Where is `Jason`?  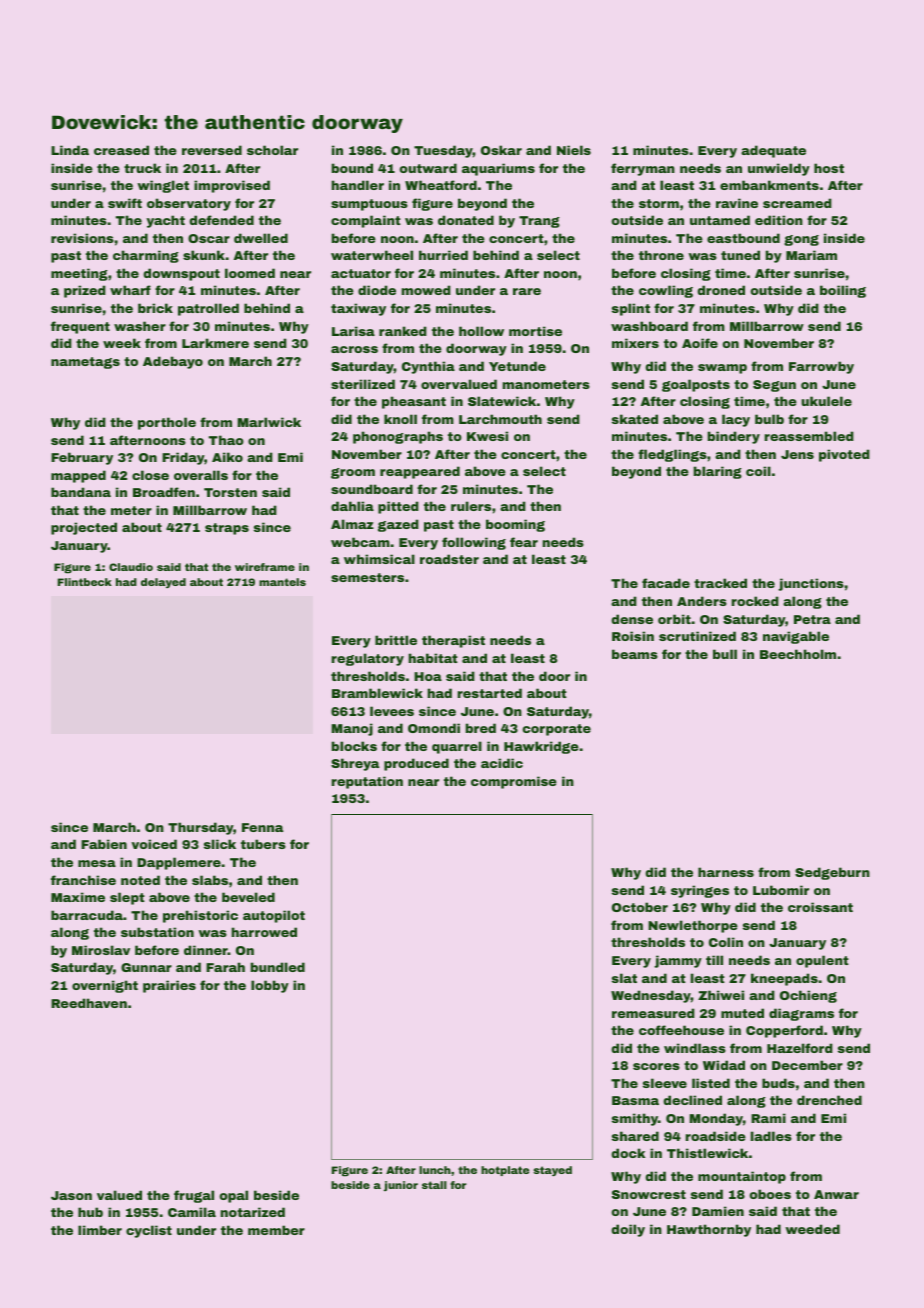 Jason is located at coordinates (71, 1195).
